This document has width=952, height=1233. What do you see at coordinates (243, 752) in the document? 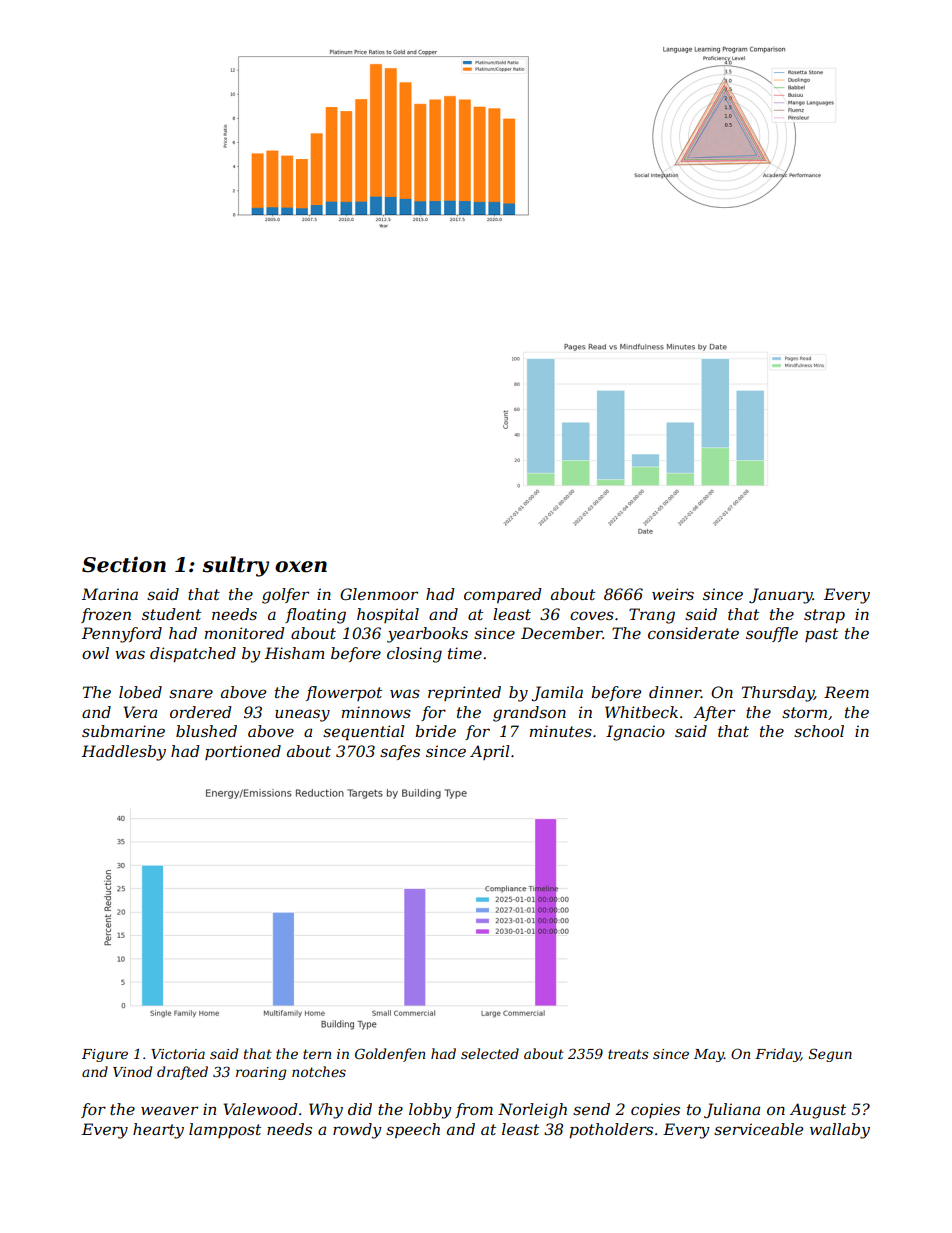
I see `portioned` at bounding box center [243, 752].
